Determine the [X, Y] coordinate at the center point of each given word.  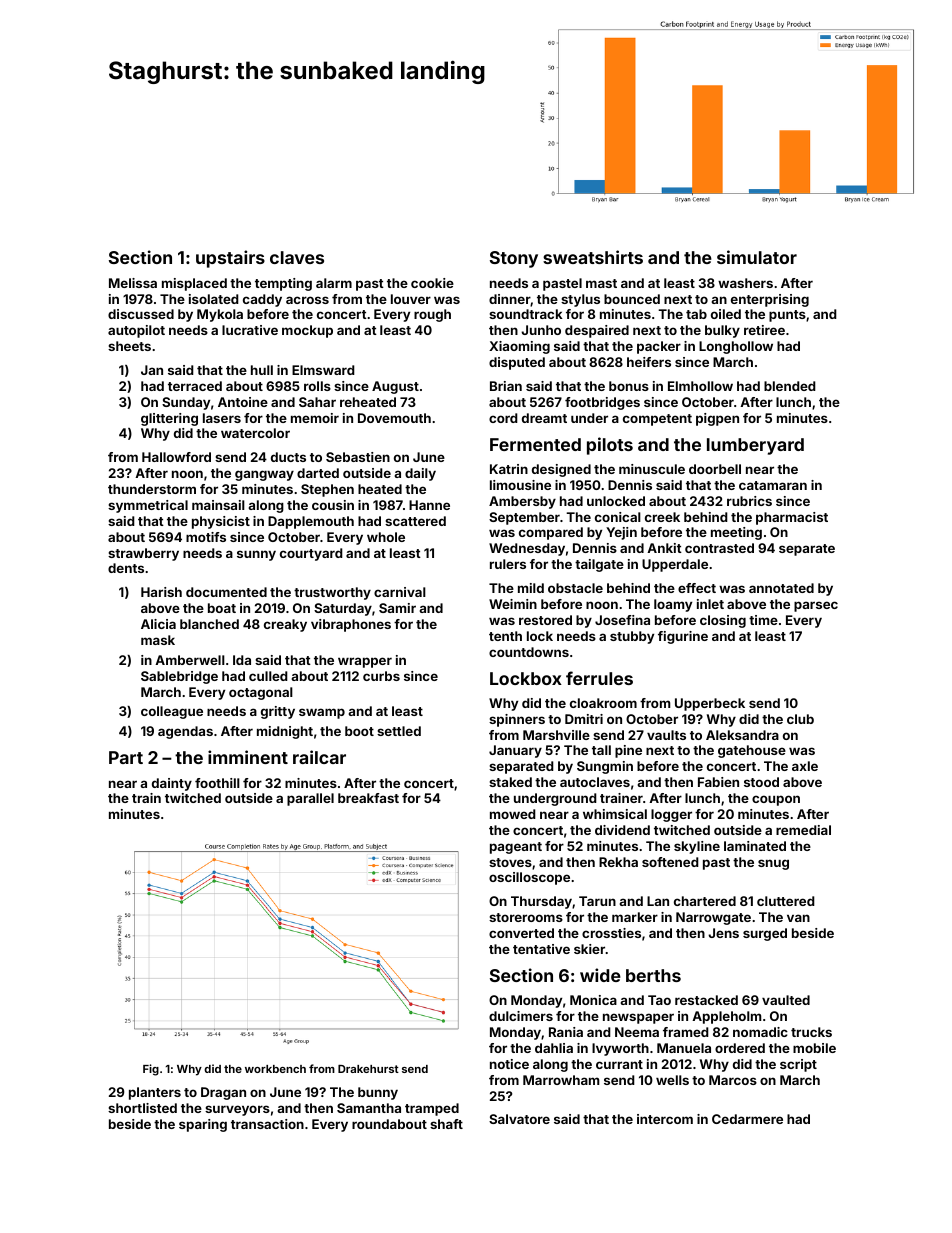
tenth [505, 636]
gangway [264, 475]
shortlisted [142, 1108]
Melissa [133, 283]
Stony [514, 259]
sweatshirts [593, 257]
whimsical [615, 814]
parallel [310, 799]
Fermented [535, 444]
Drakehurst [368, 1069]
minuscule [652, 469]
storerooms [526, 917]
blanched [209, 624]
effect [697, 588]
